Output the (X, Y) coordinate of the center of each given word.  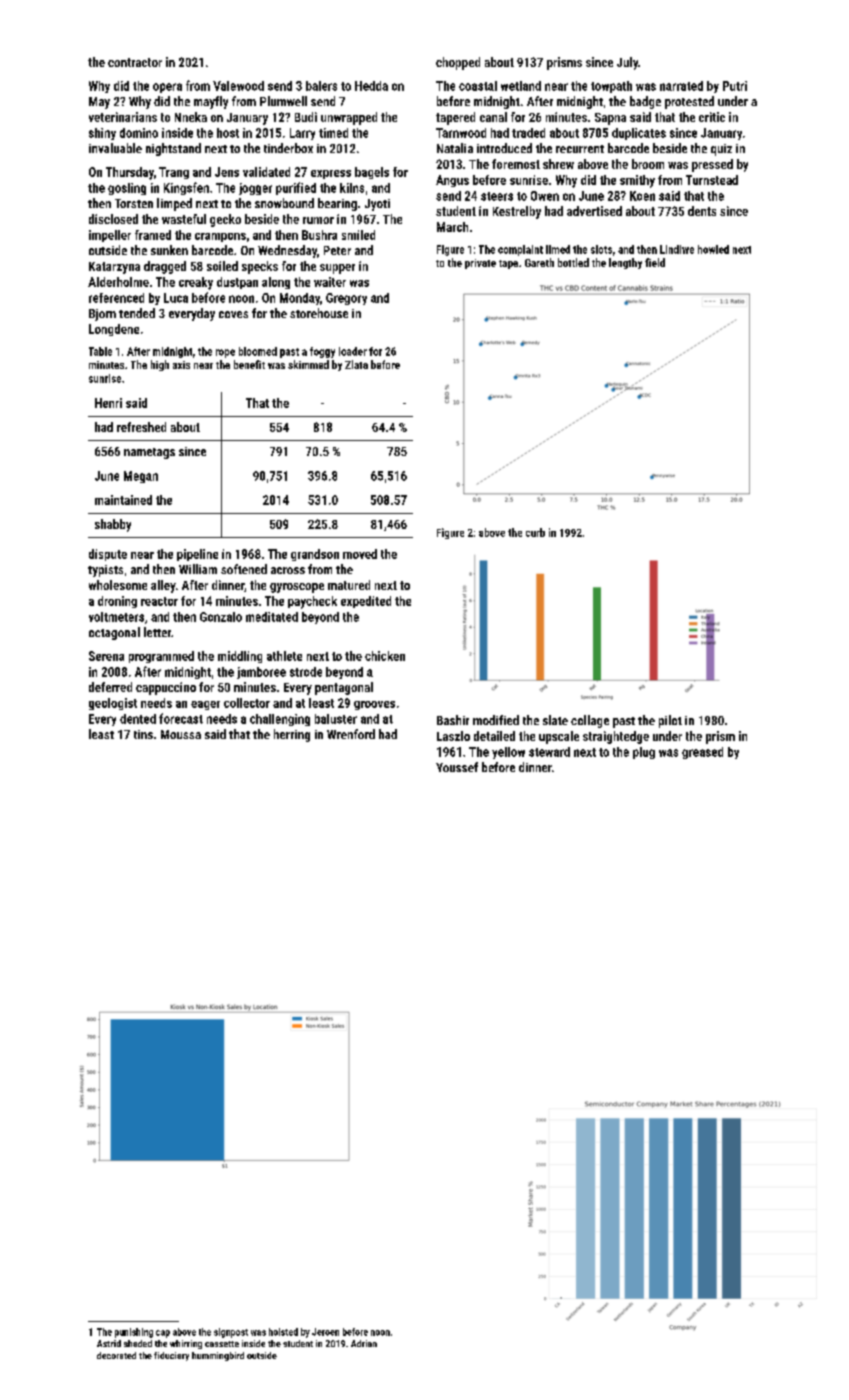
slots (601, 249)
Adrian (364, 1343)
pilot (670, 721)
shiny (102, 134)
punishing (134, 1333)
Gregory (346, 299)
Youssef (457, 767)
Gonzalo (221, 617)
